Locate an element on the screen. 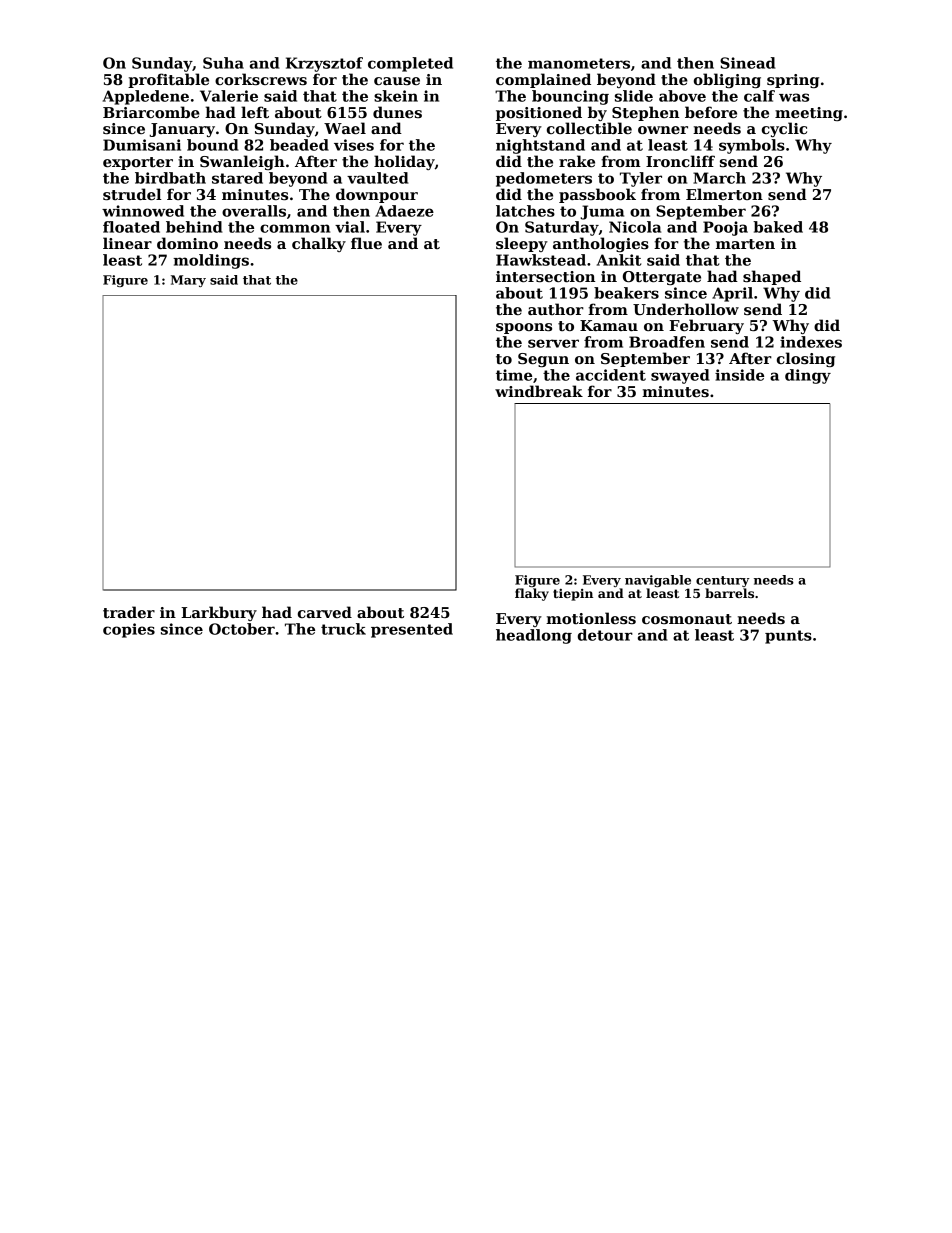 This screenshot has height=1233, width=952. Suha is located at coordinates (223, 63).
